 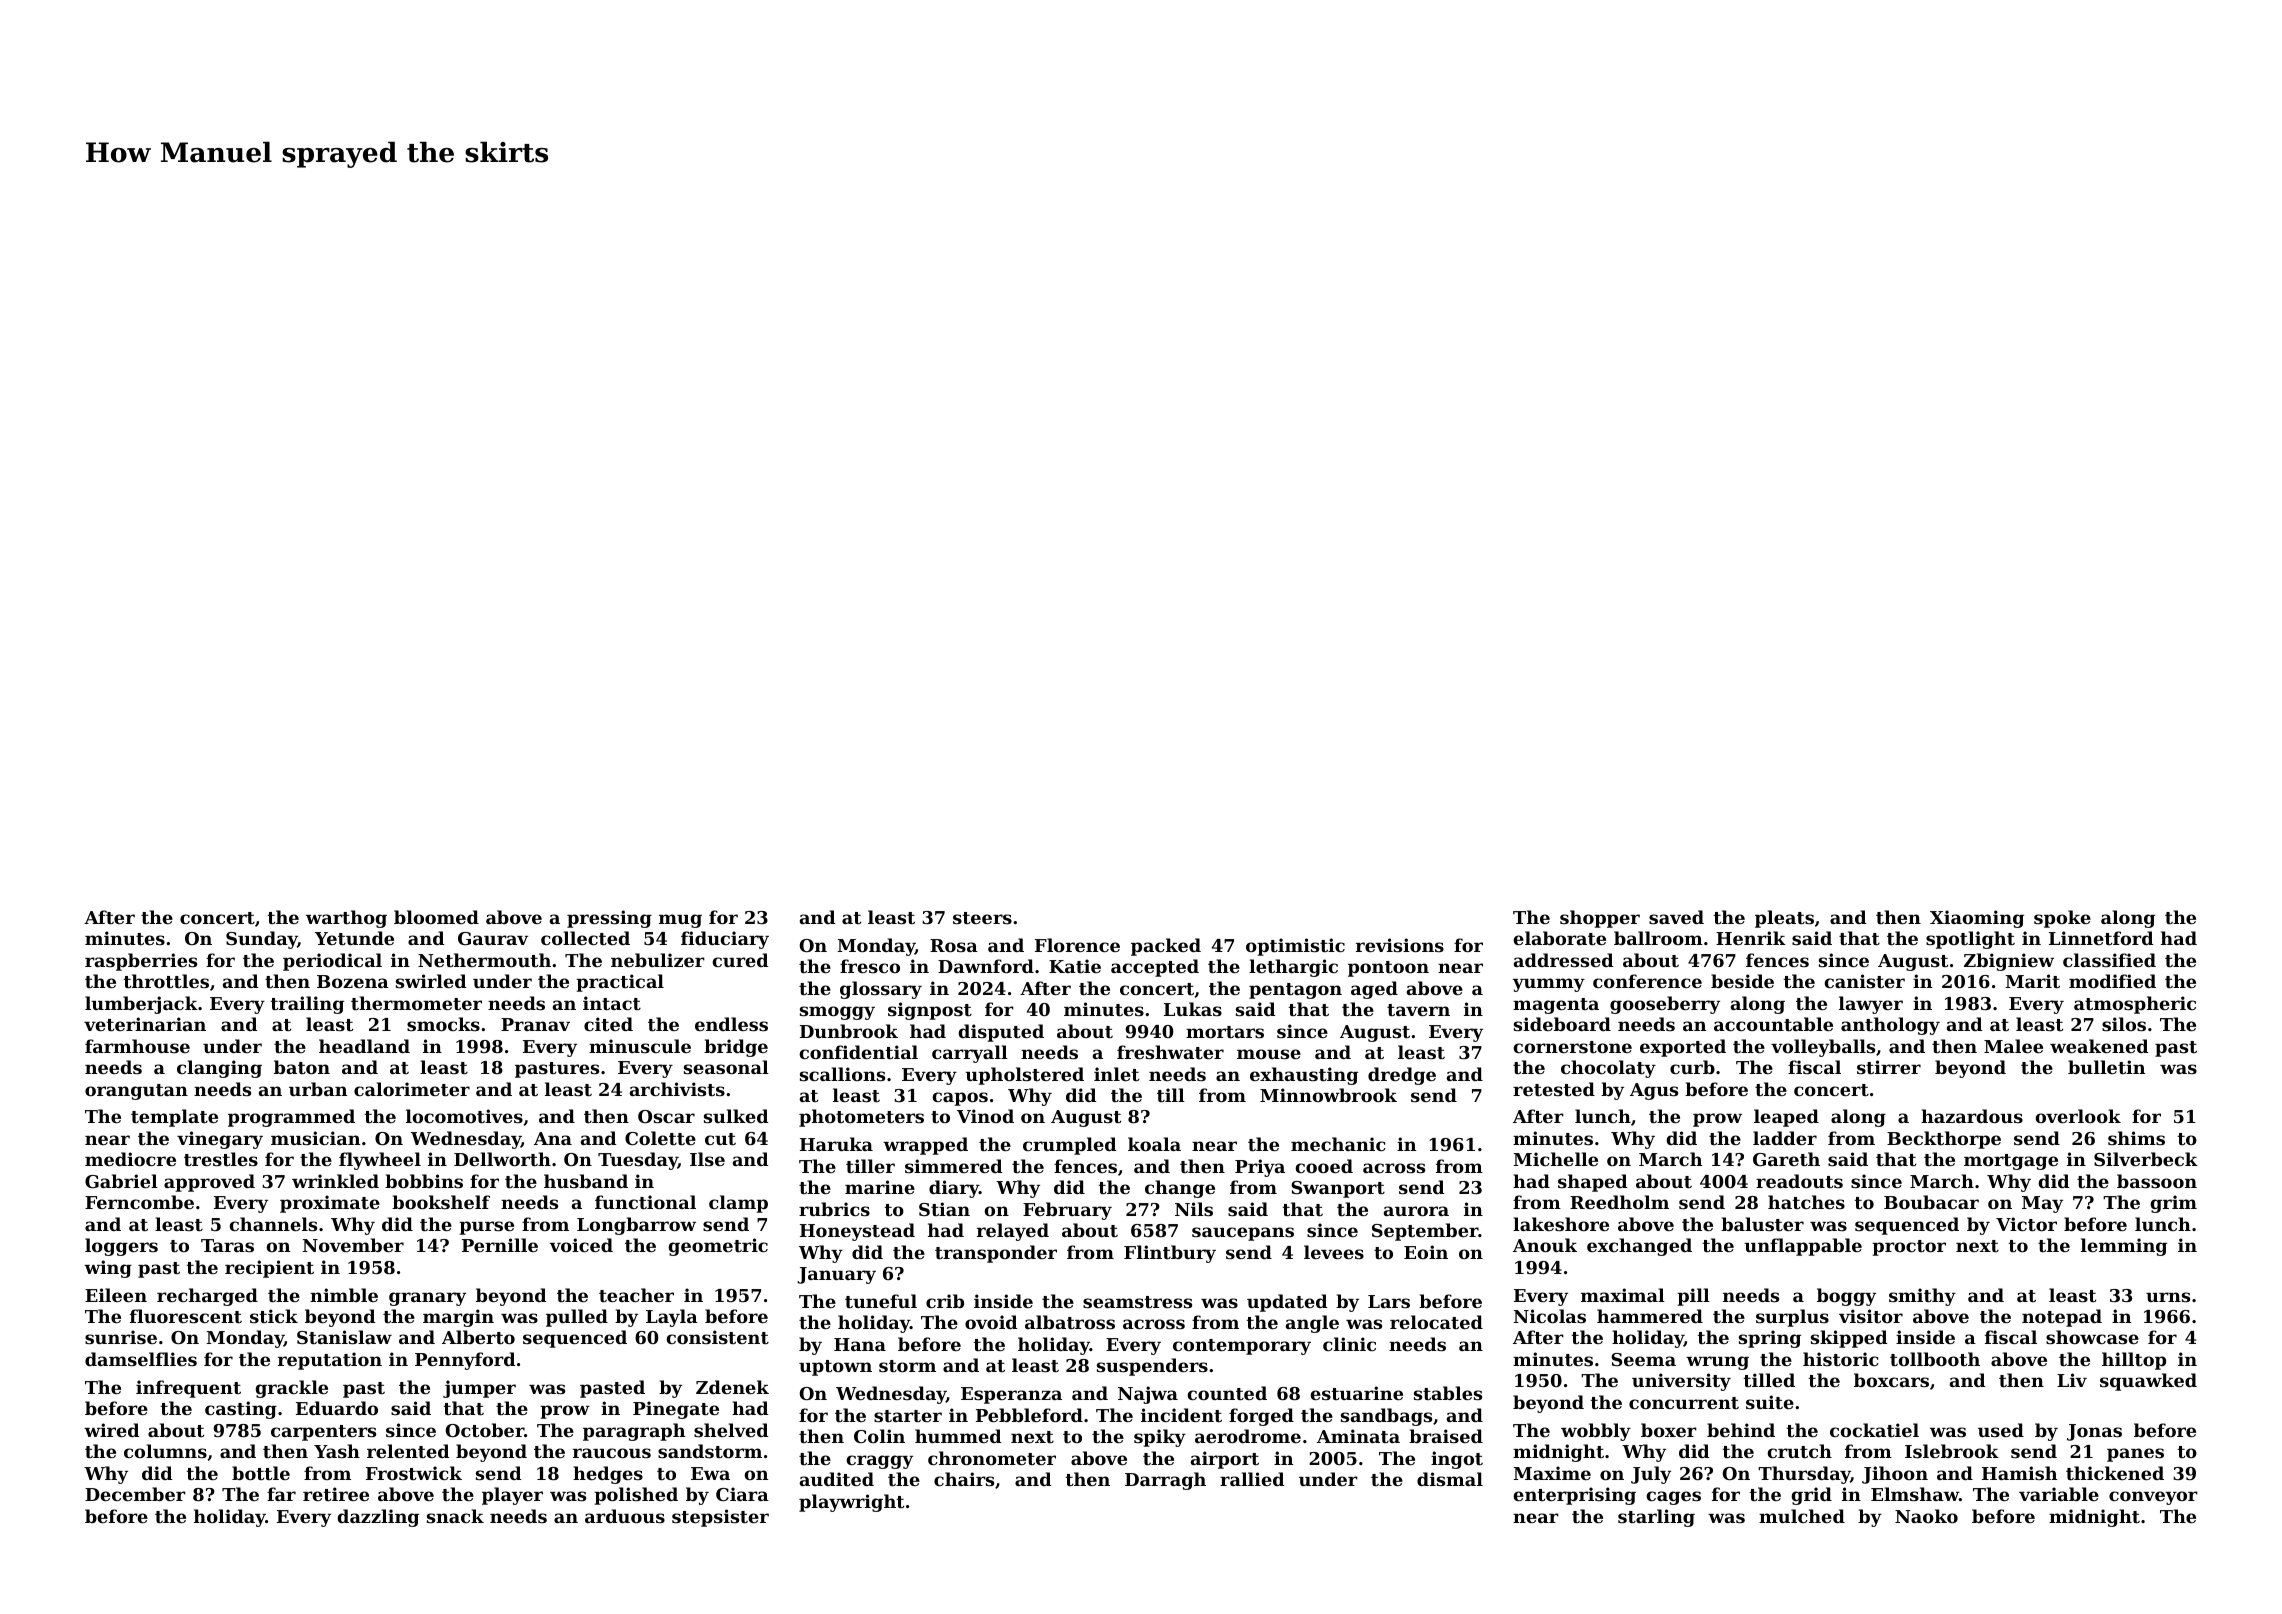 I want to click on loggers, so click(x=121, y=1247).
